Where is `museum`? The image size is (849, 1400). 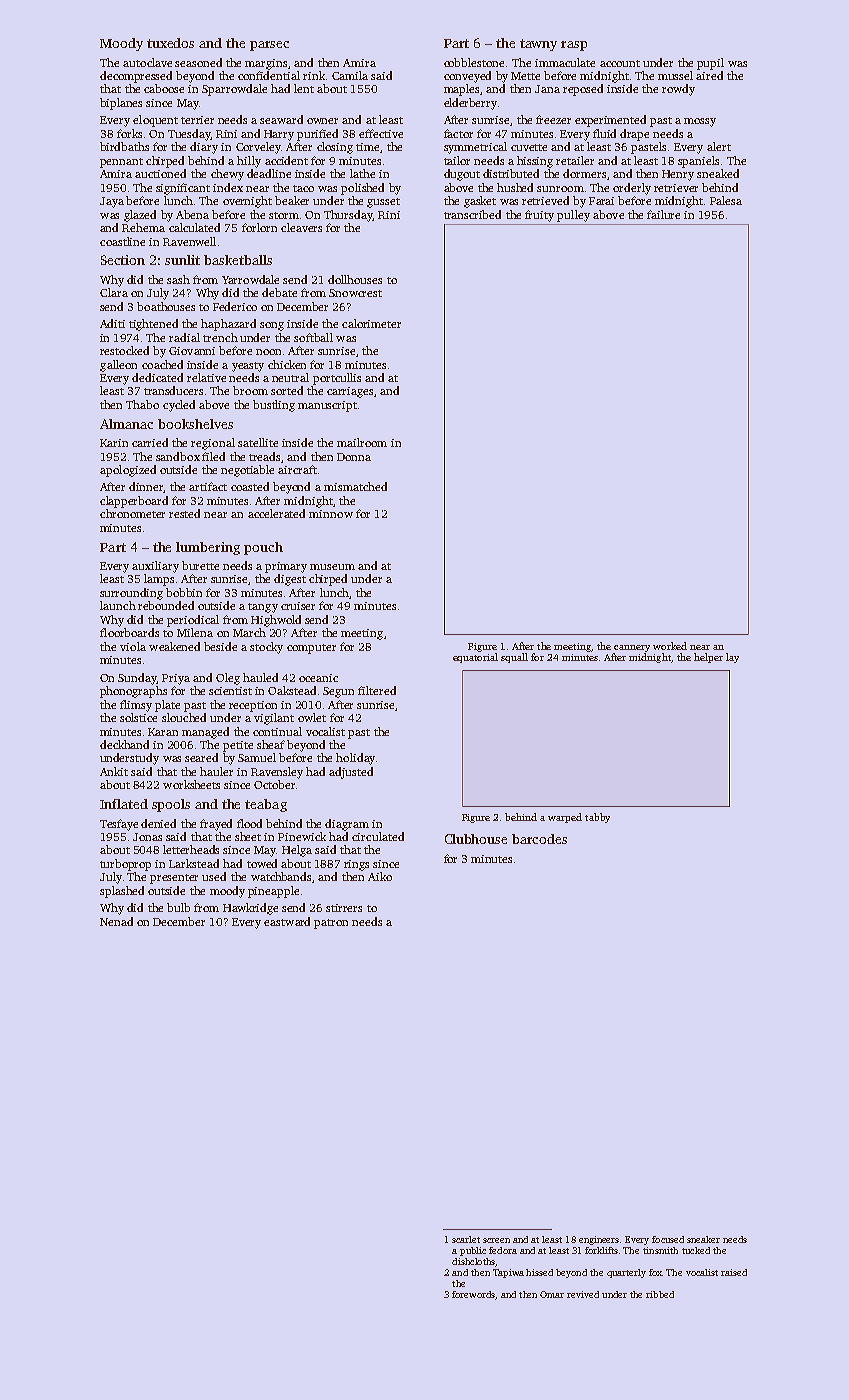
museum is located at coordinates (332, 567).
